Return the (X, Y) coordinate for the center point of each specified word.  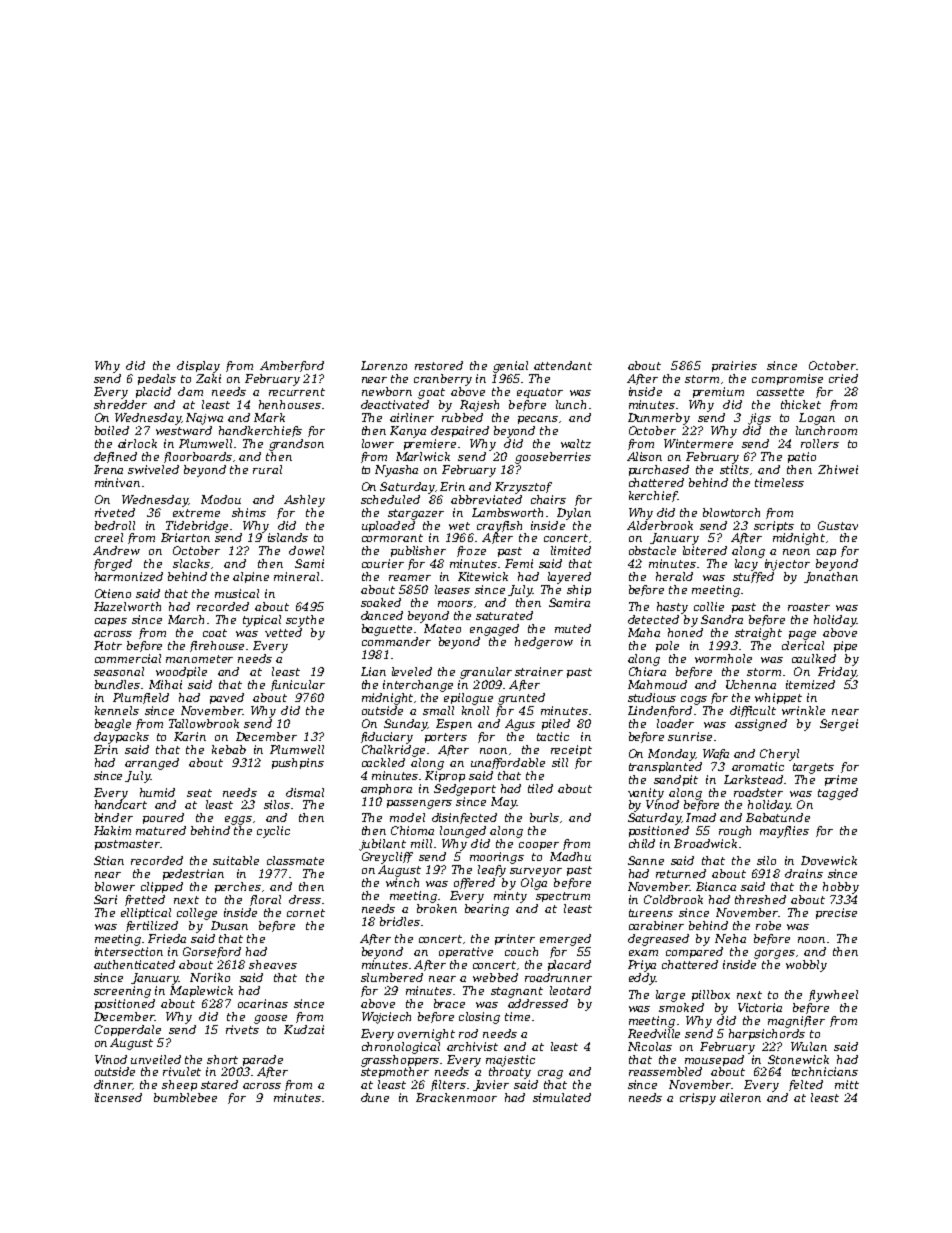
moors (455, 604)
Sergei (839, 725)
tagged (838, 794)
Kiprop (445, 776)
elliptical (146, 913)
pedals (157, 379)
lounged (463, 832)
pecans (538, 420)
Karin (190, 736)
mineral (296, 576)
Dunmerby (659, 419)
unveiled (156, 1059)
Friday (837, 673)
